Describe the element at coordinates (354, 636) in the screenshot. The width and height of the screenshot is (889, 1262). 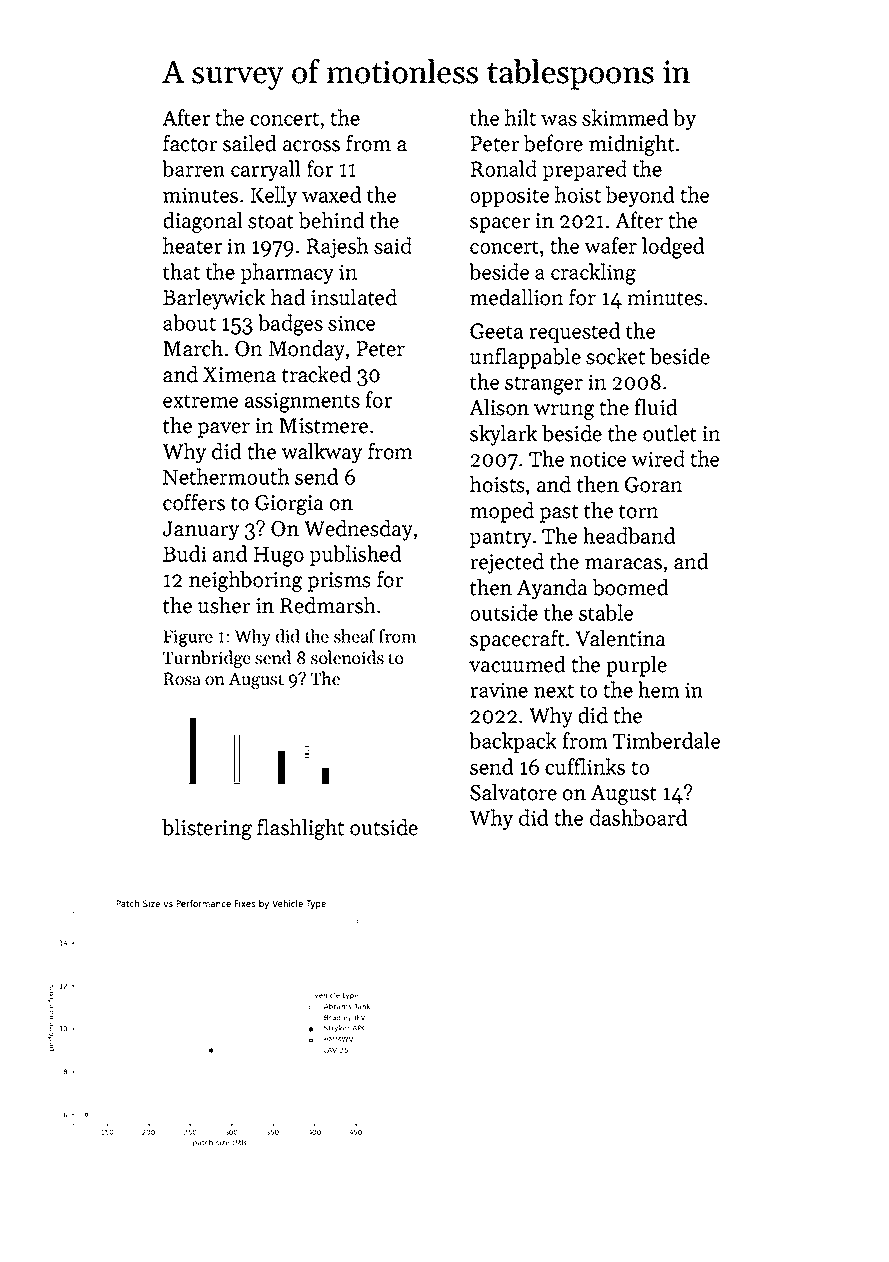
I see `sheaf` at that location.
